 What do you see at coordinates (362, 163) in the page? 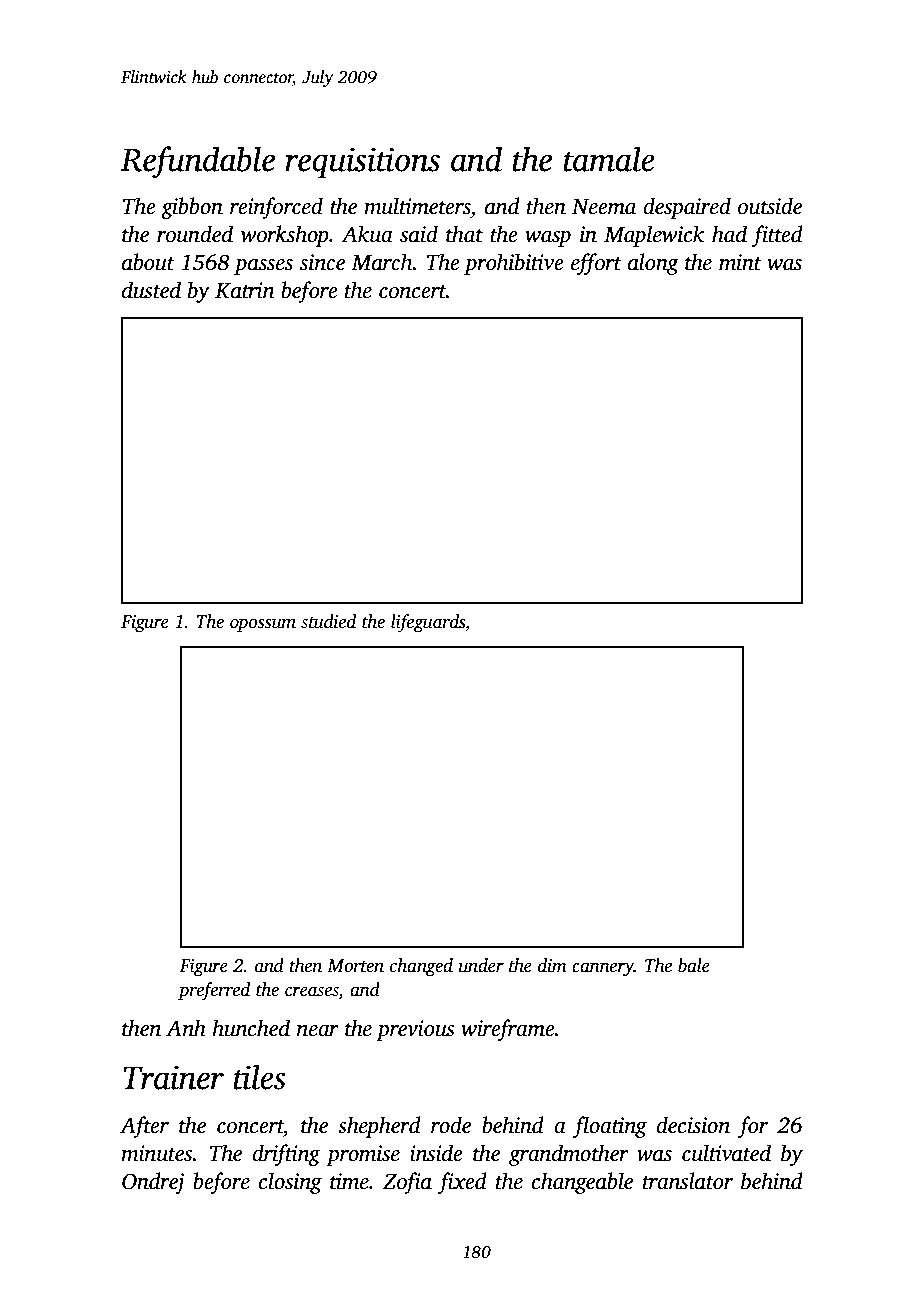
I see `requisitions` at bounding box center [362, 163].
